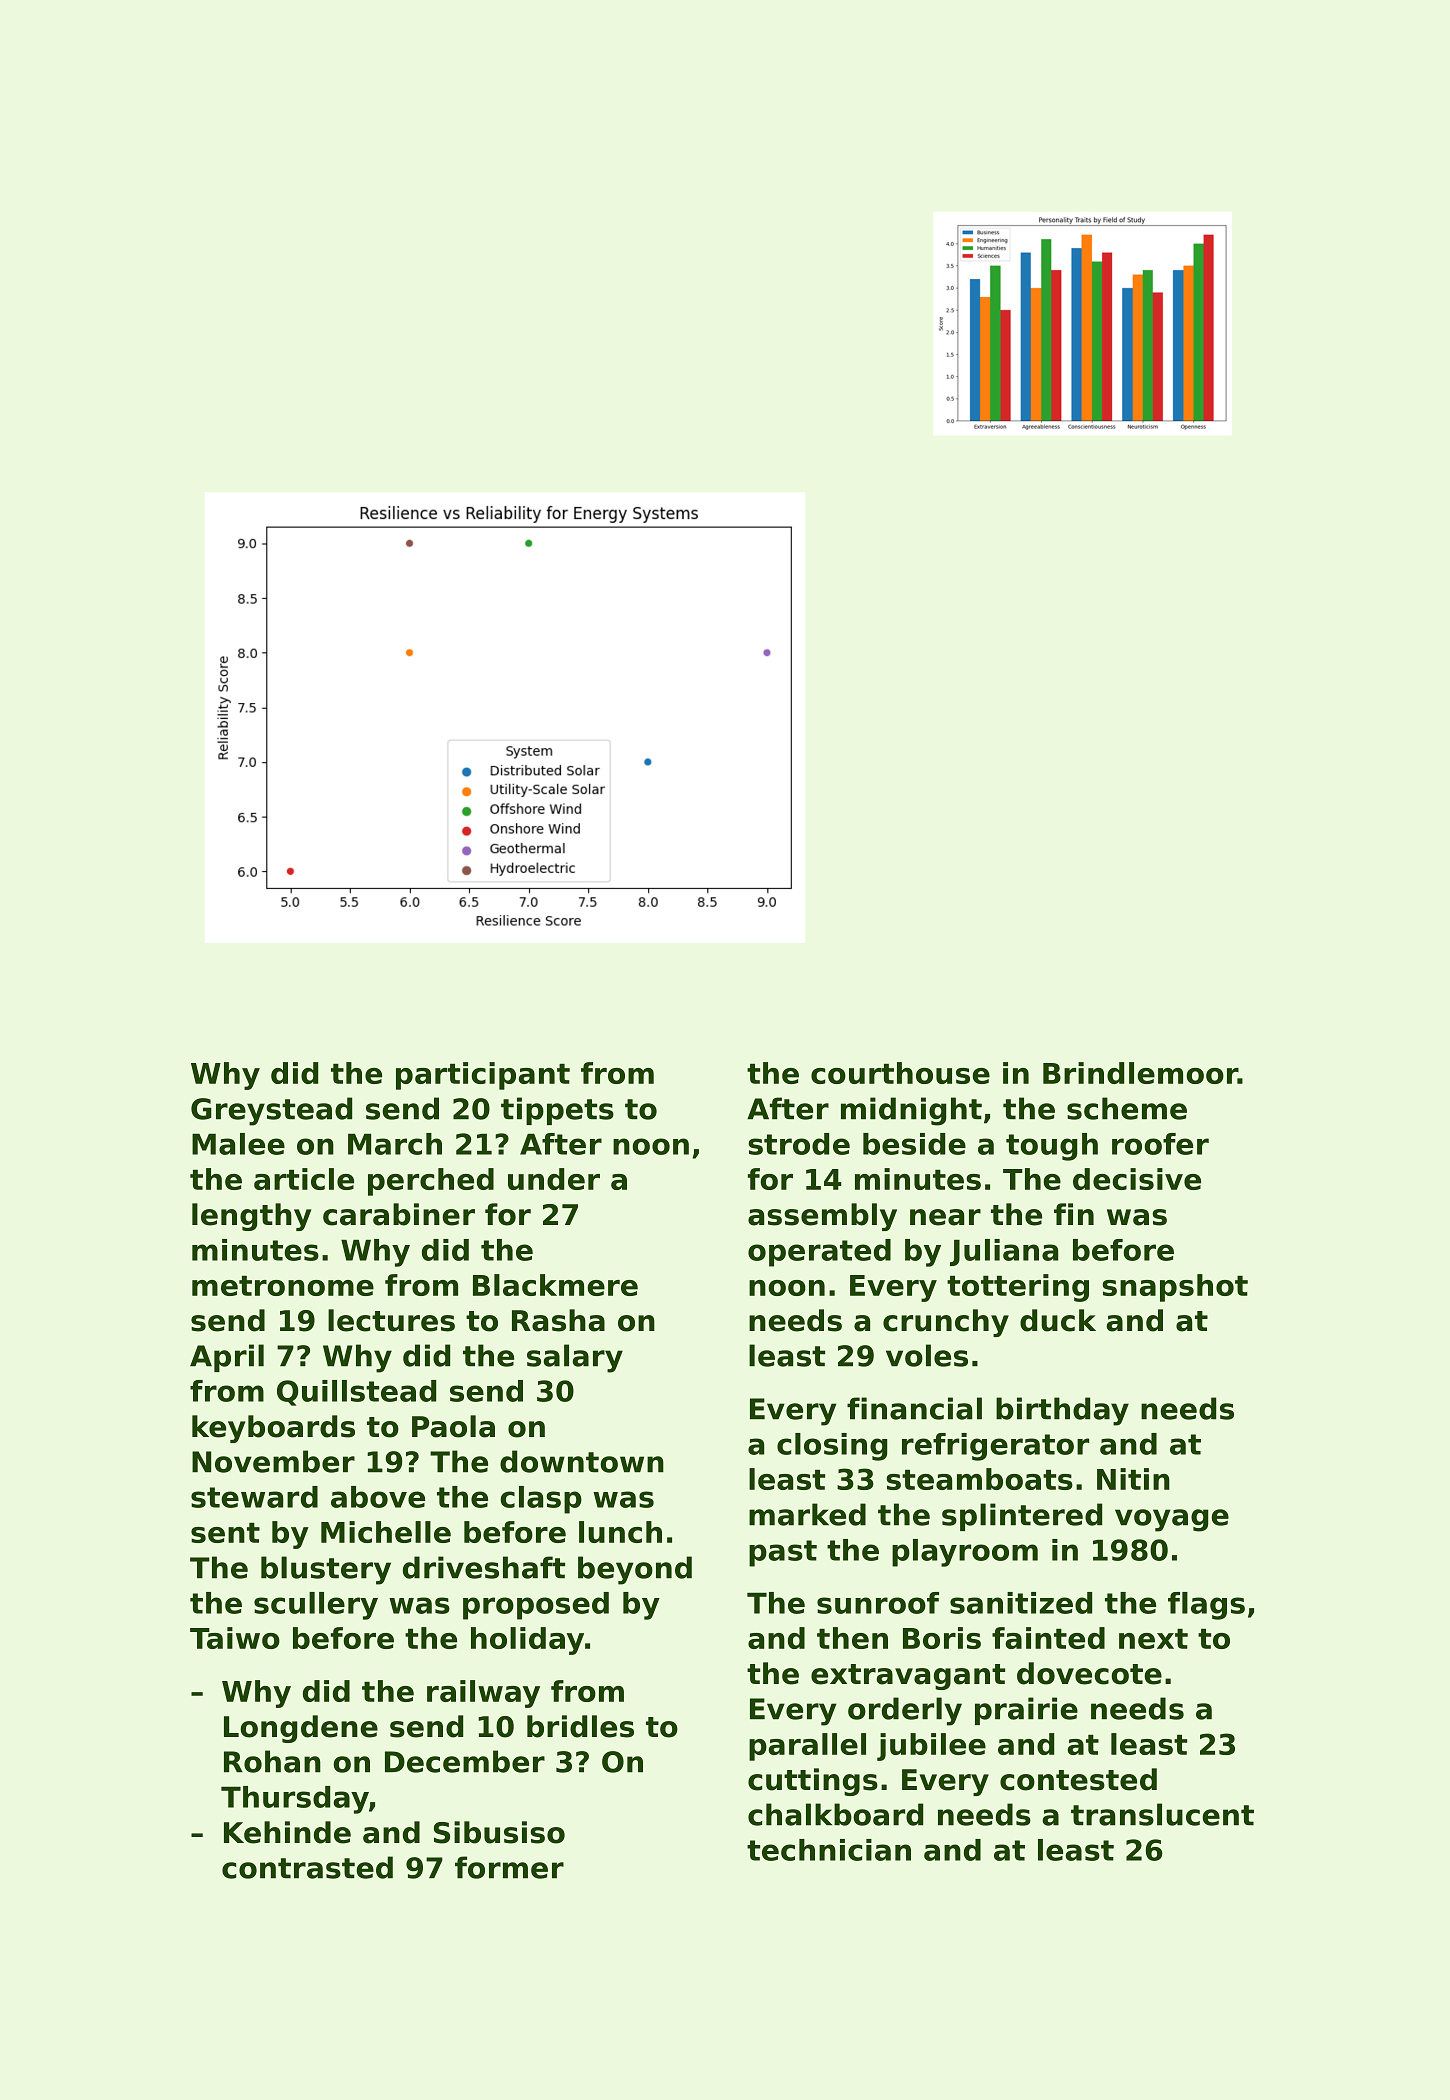 The image size is (1450, 2100). I want to click on tippets, so click(557, 1111).
